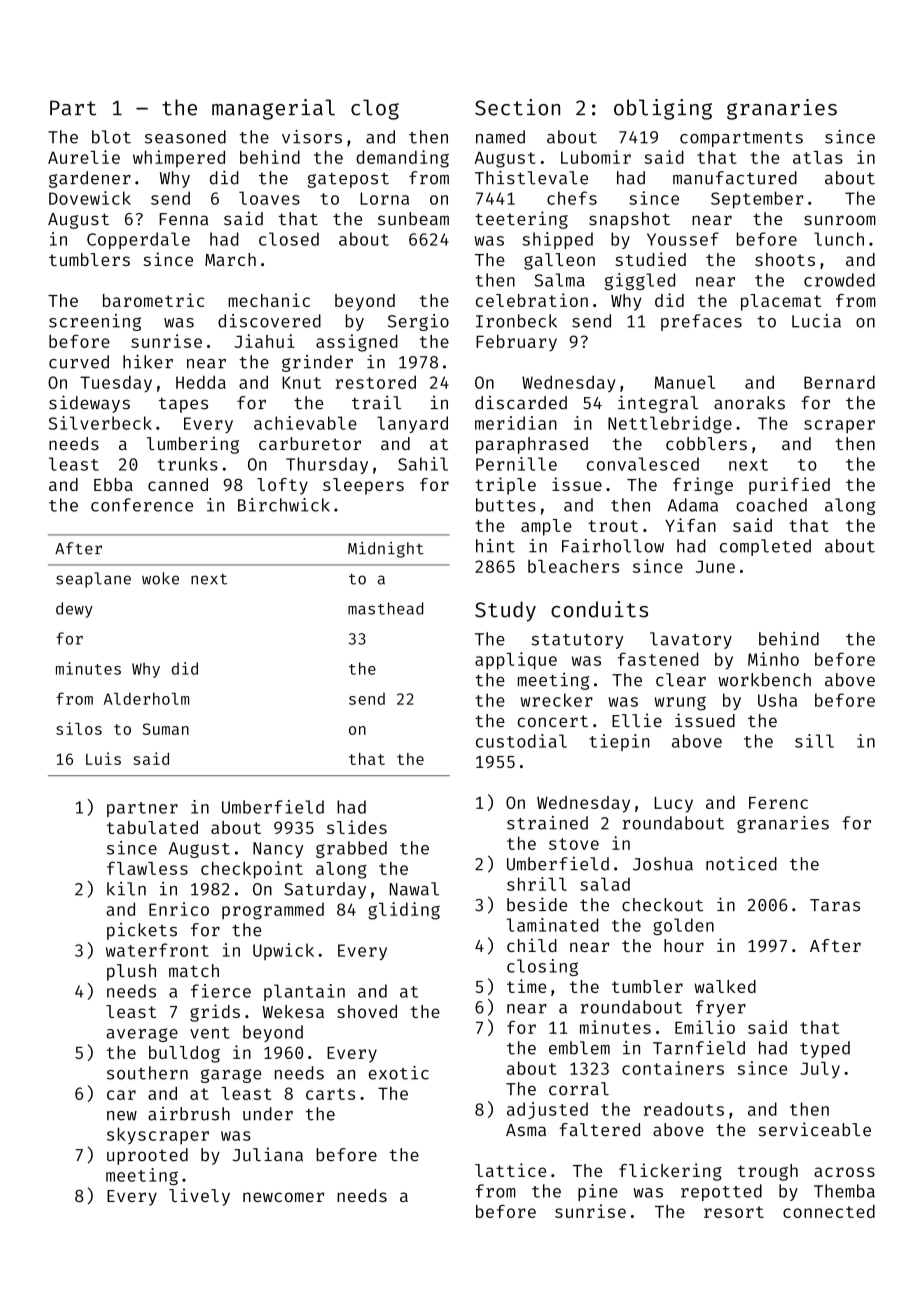  Describe the element at coordinates (684, 945) in the screenshot. I see `hour` at that location.
